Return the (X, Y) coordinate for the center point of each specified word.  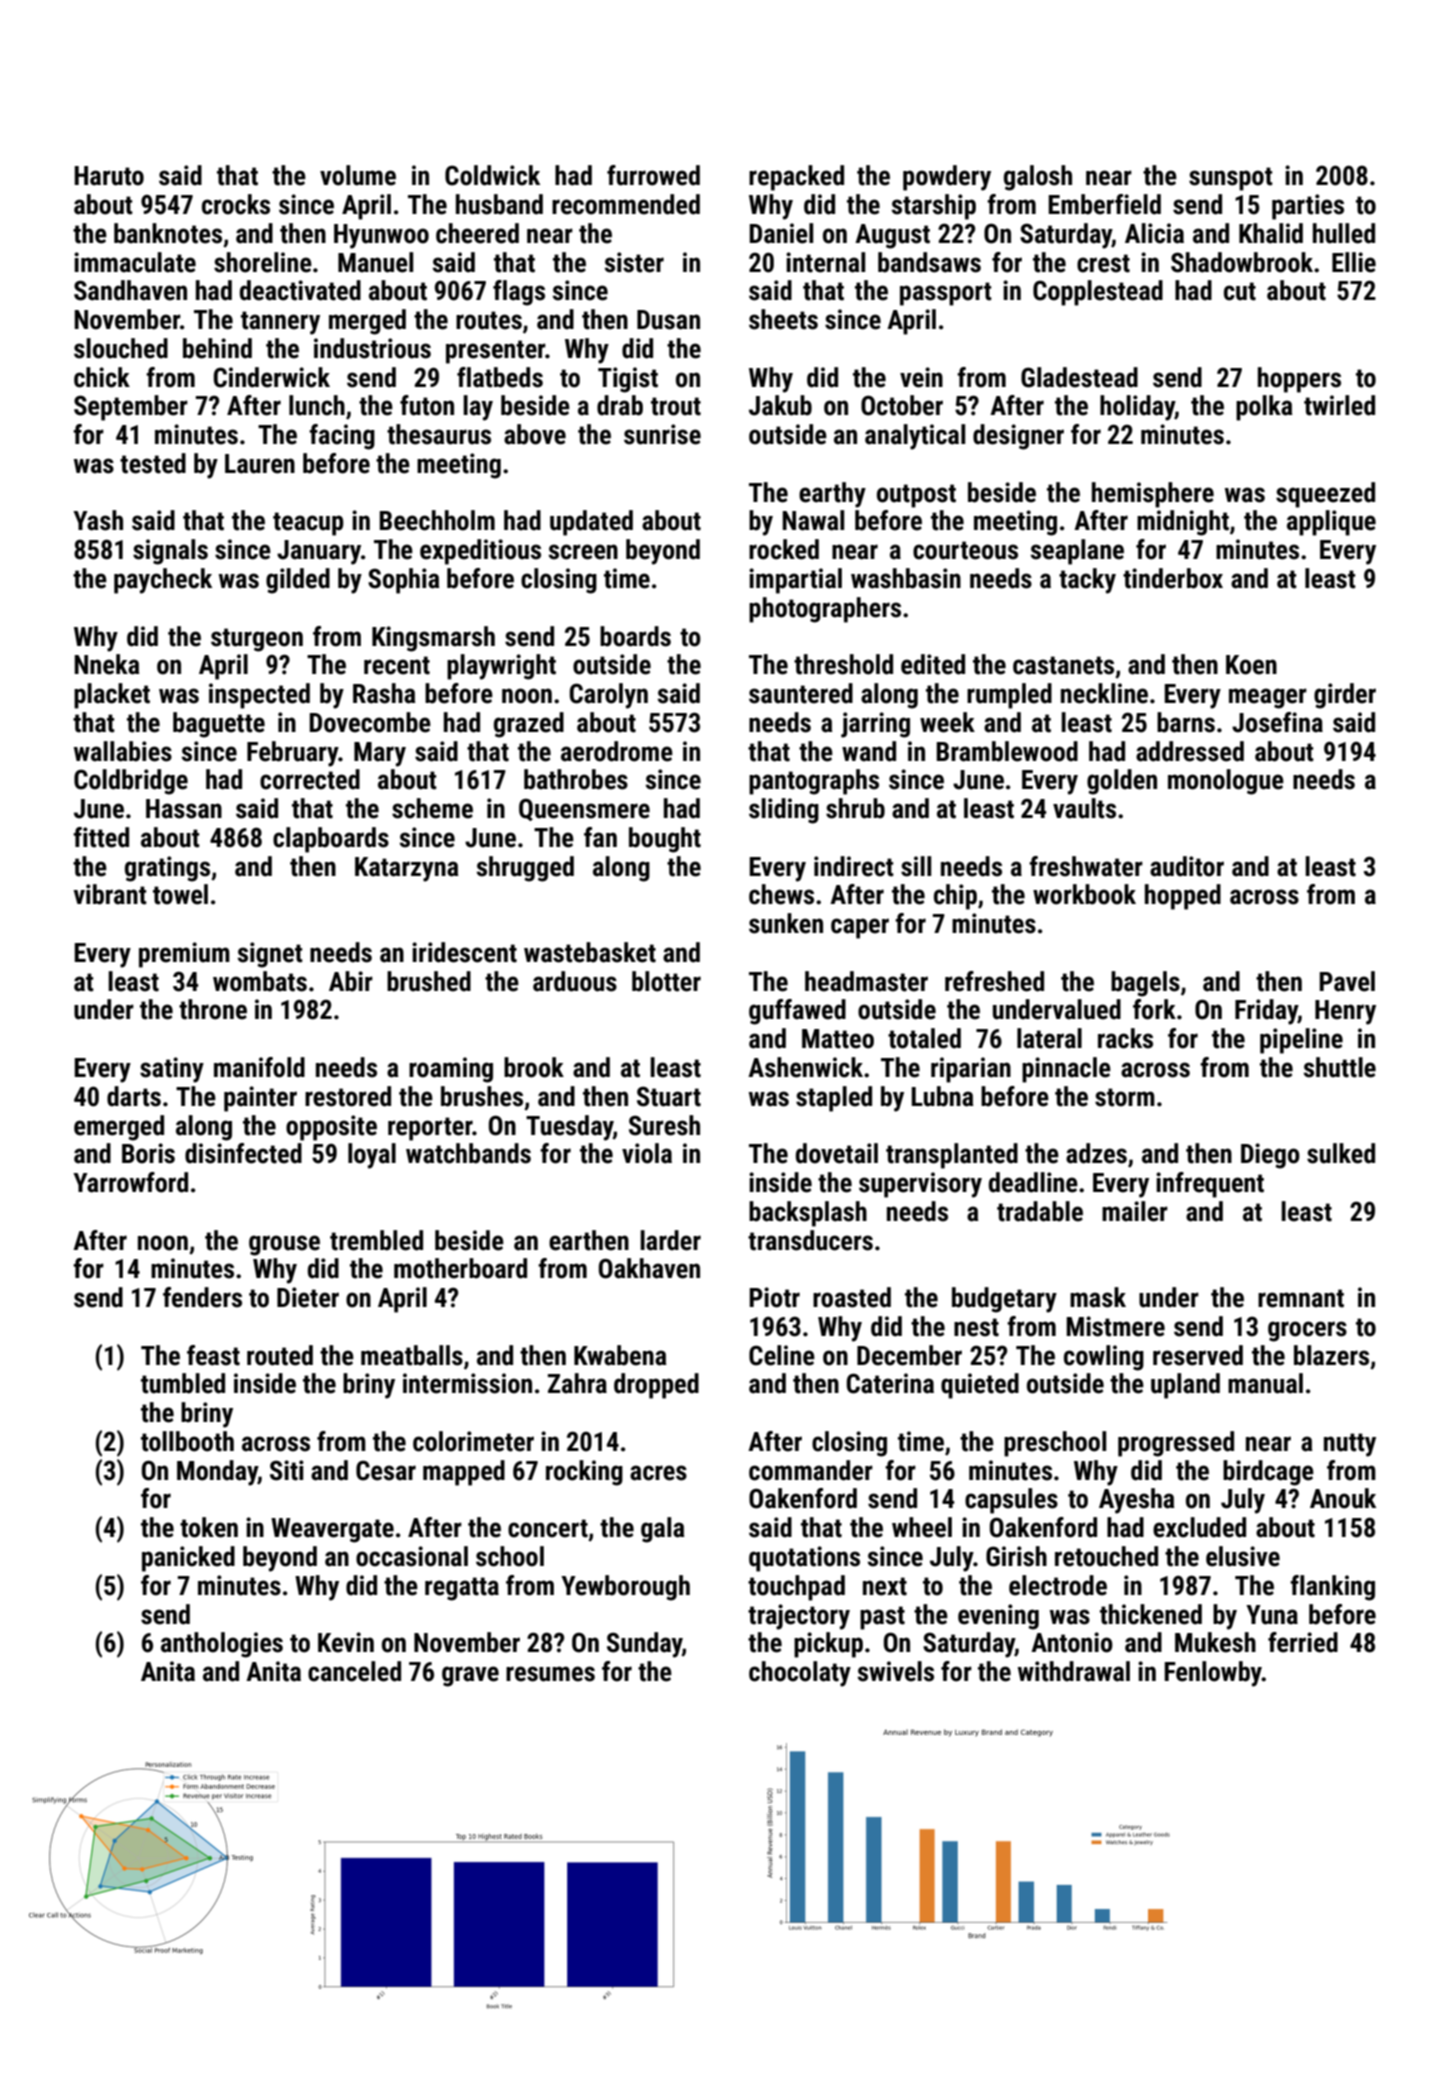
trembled (376, 1240)
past (882, 1618)
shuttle (1340, 1067)
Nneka (107, 664)
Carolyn (609, 696)
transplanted (952, 1156)
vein (921, 377)
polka (1264, 408)
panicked (188, 1559)
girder (1345, 696)
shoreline (263, 262)
